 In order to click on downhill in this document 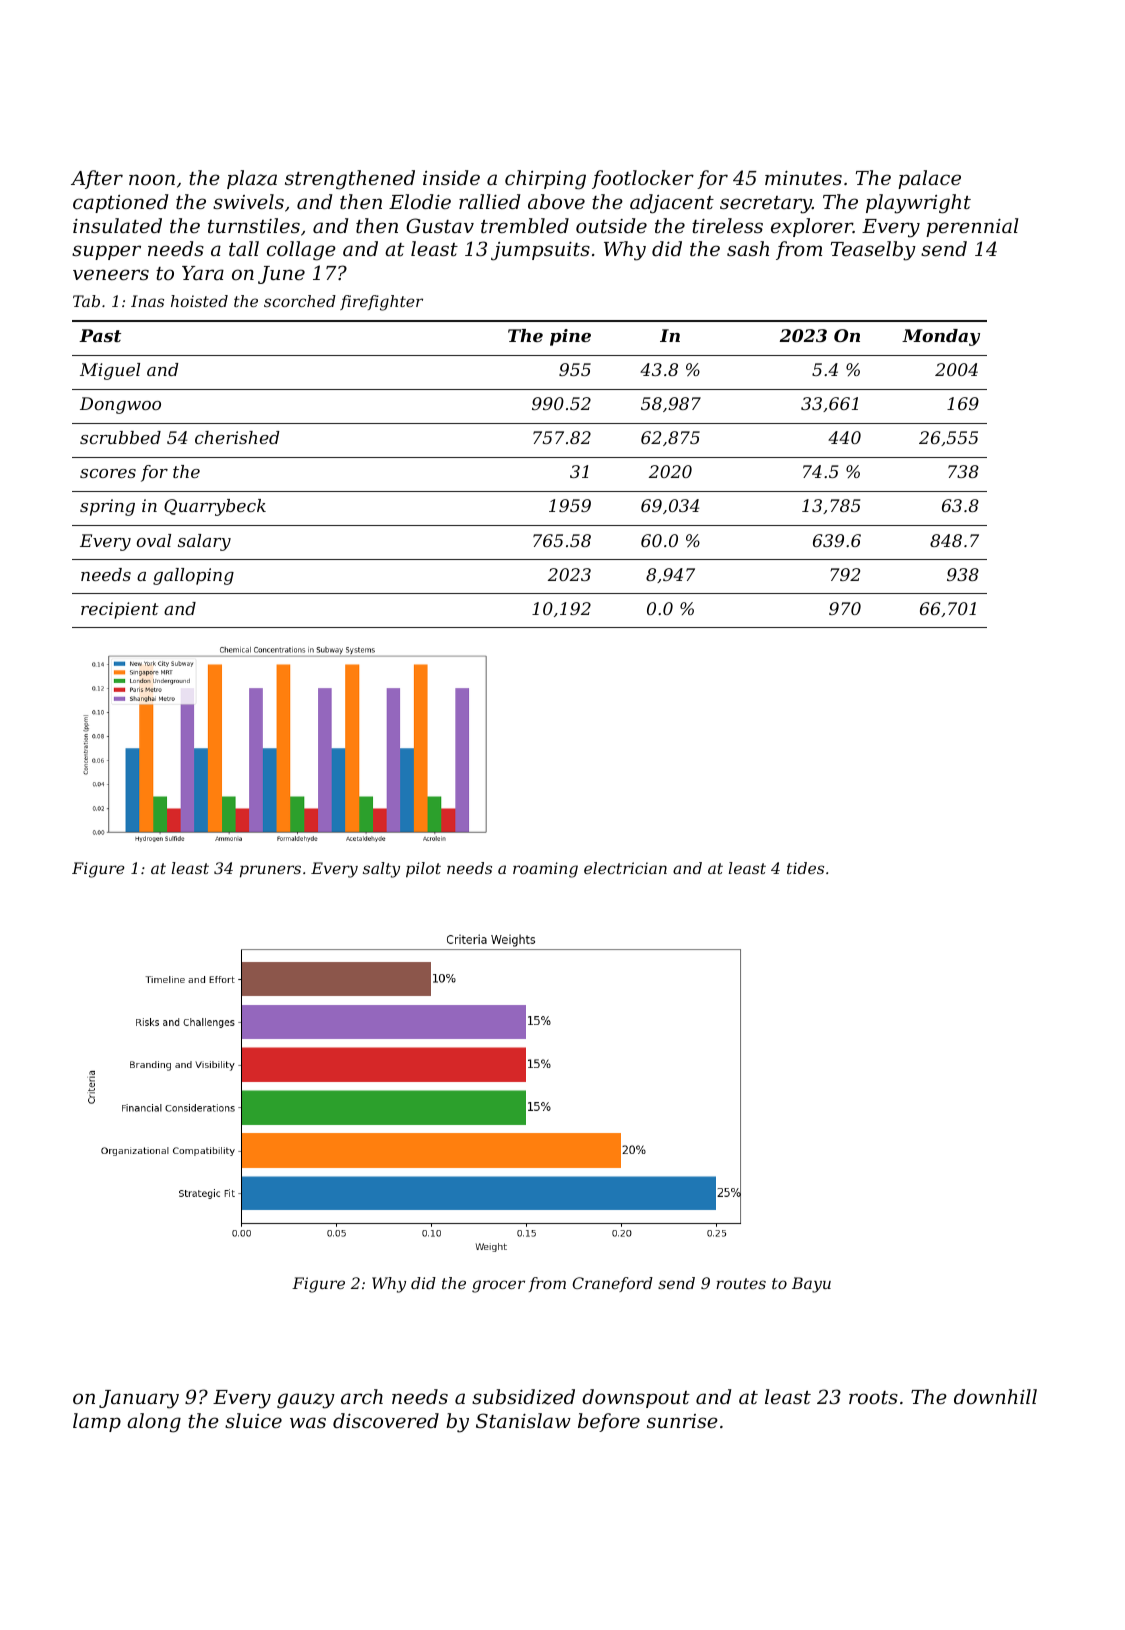, I will do `click(995, 1396)`.
